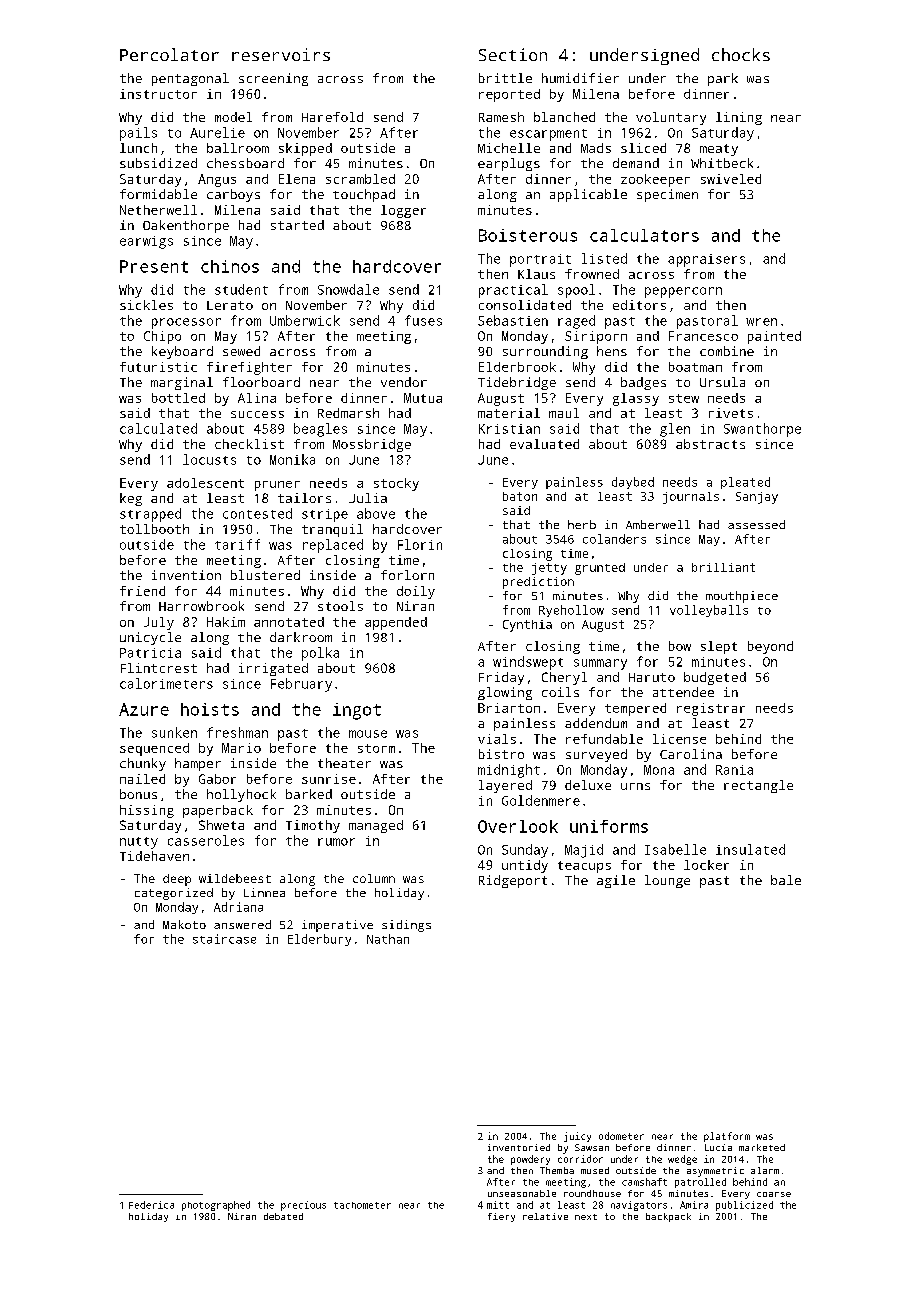 The image size is (924, 1308). I want to click on publicized, so click(744, 1206).
